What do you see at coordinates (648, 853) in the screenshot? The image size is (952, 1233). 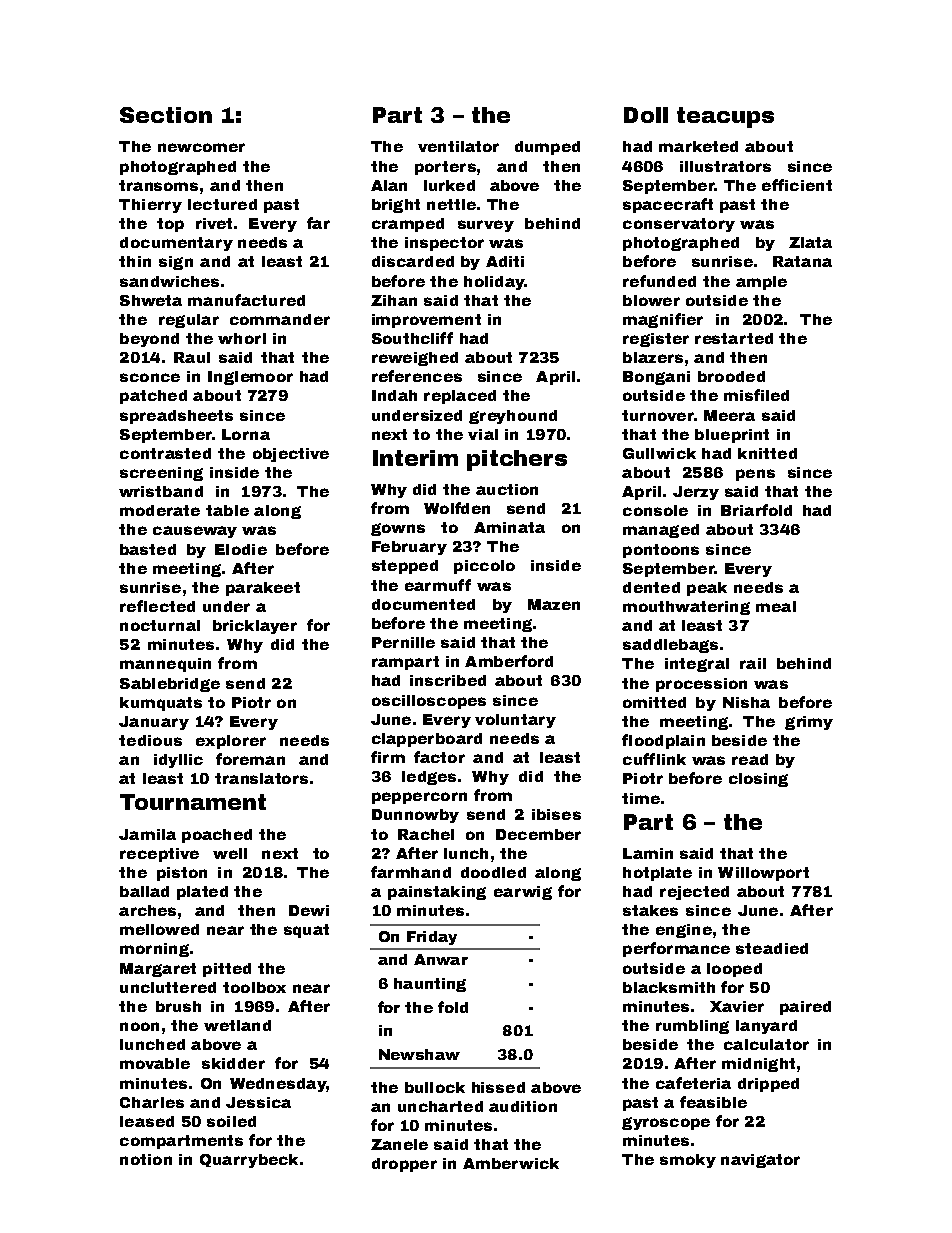 I see `Lamin` at bounding box center [648, 853].
